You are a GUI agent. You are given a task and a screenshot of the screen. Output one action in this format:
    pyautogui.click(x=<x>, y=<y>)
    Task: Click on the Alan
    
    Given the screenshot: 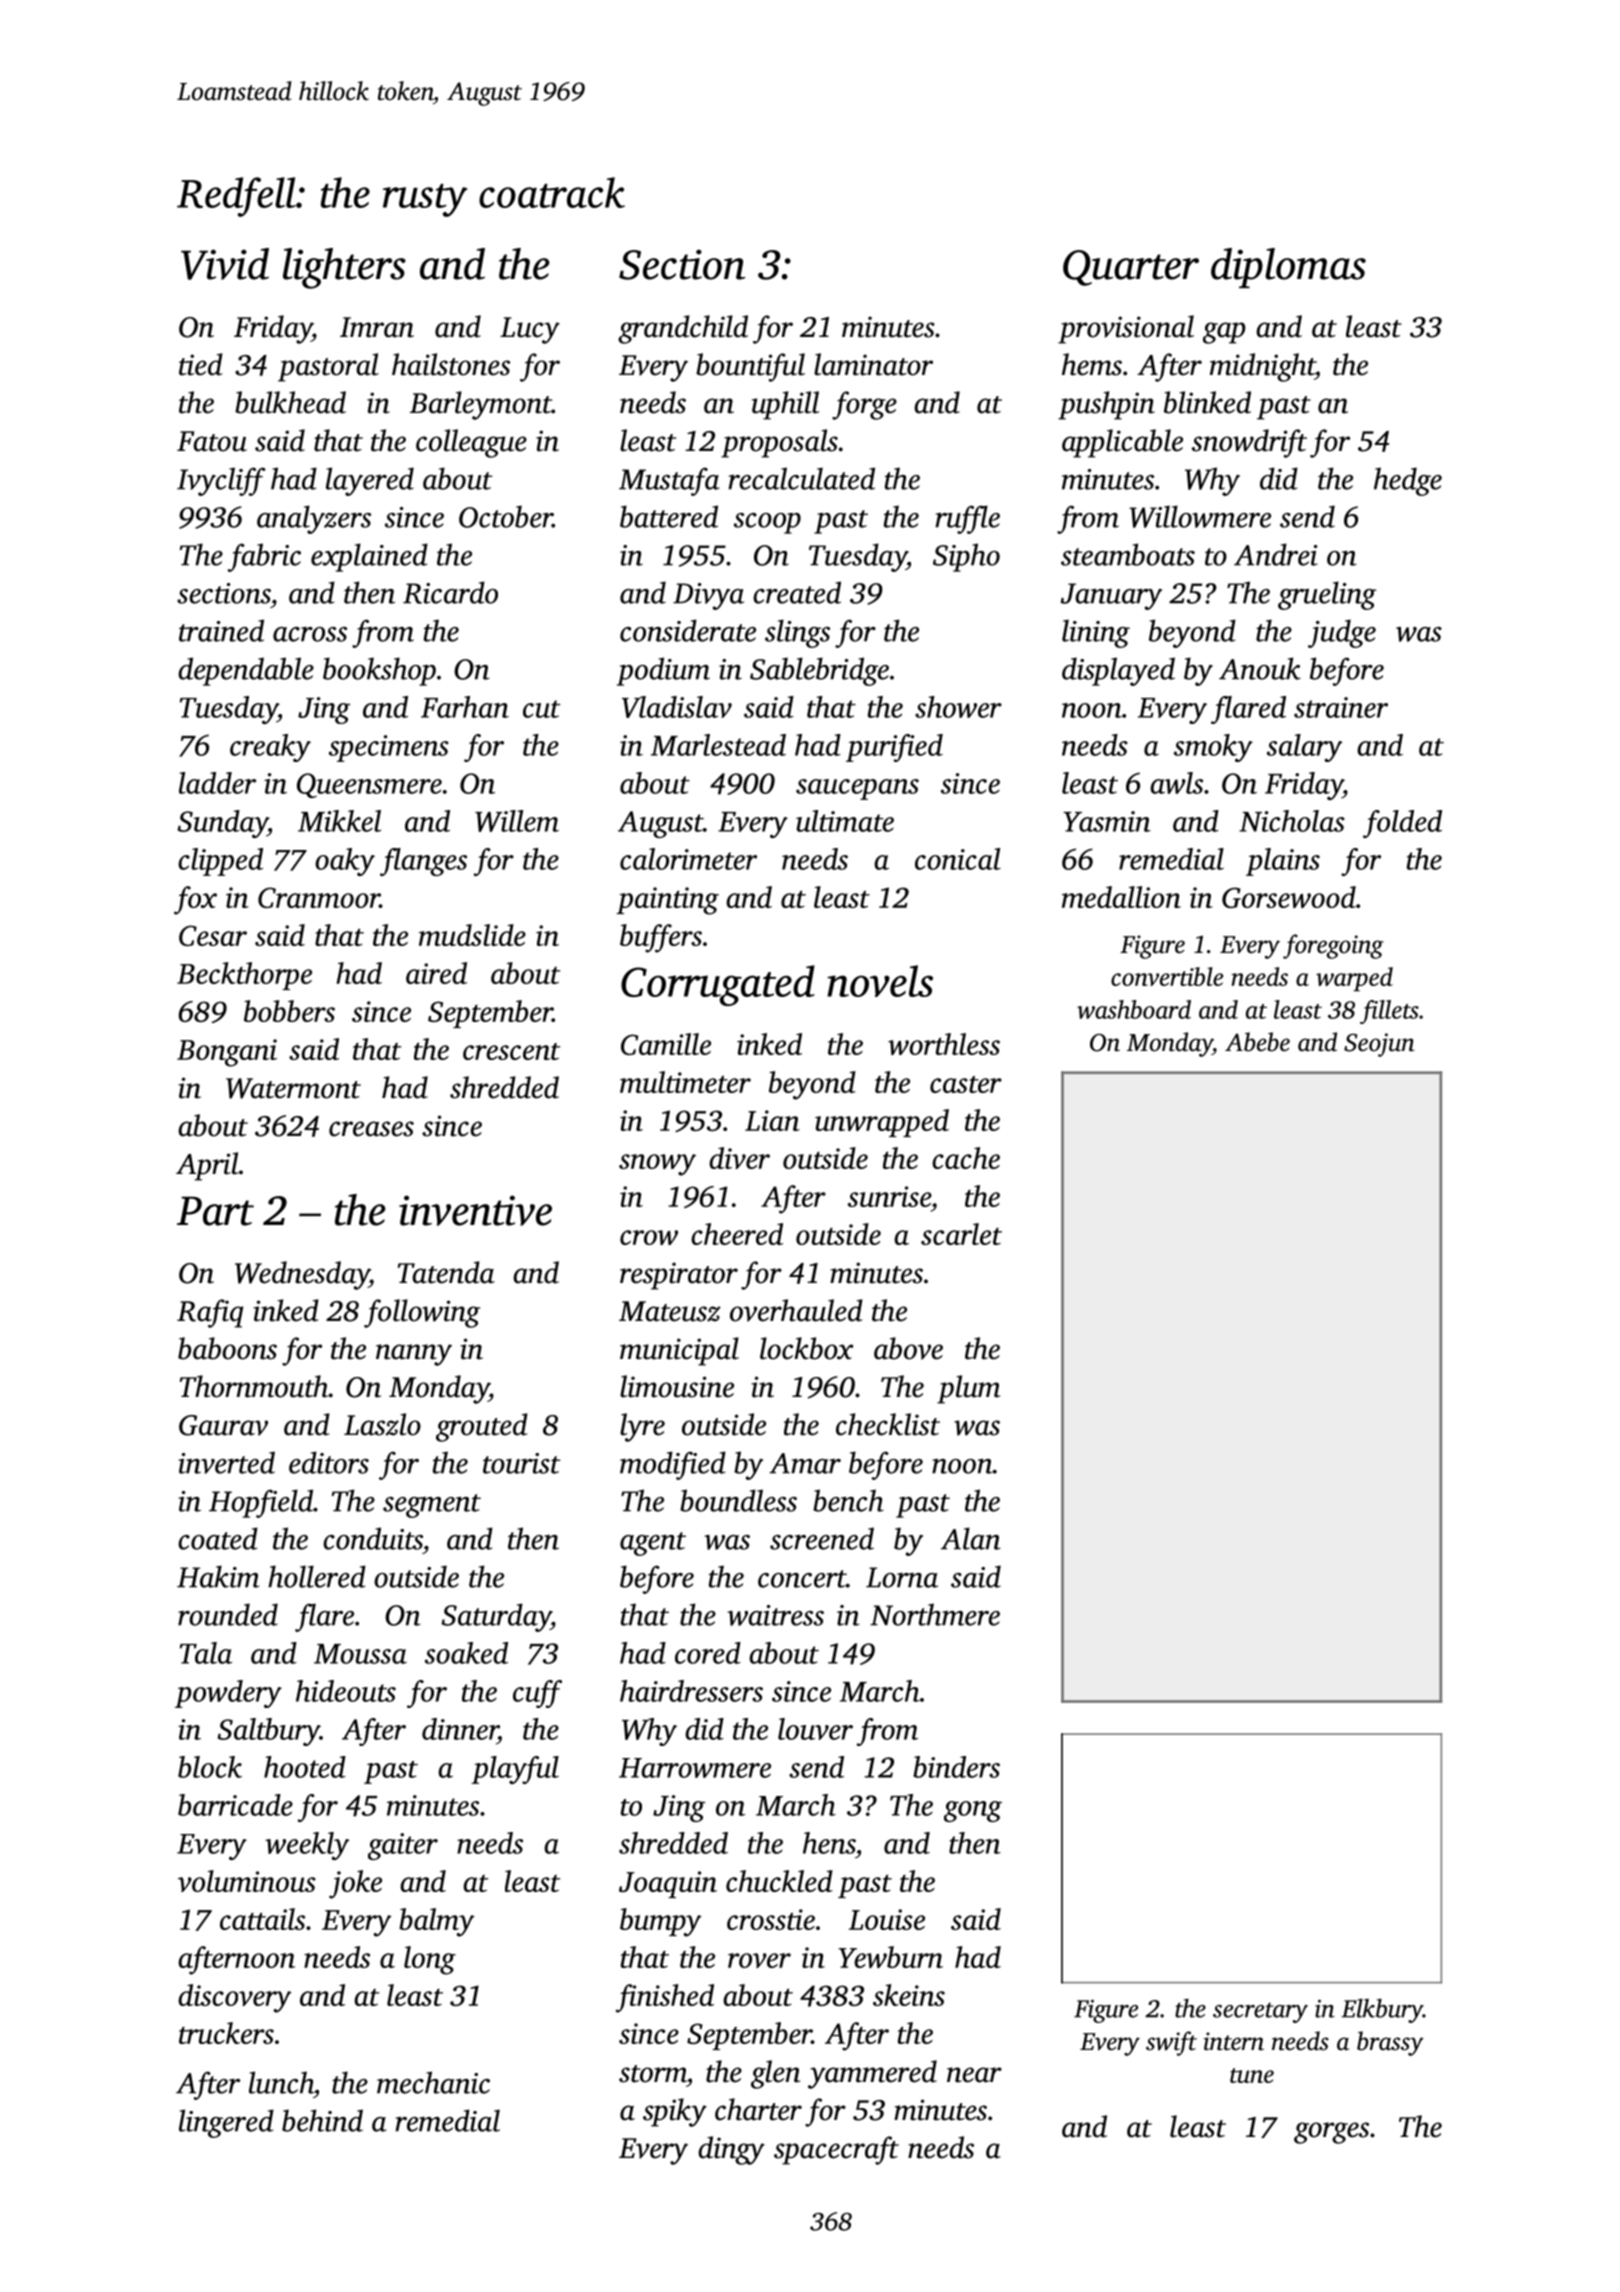 What is the action you would take?
    pyautogui.click(x=971, y=1538)
